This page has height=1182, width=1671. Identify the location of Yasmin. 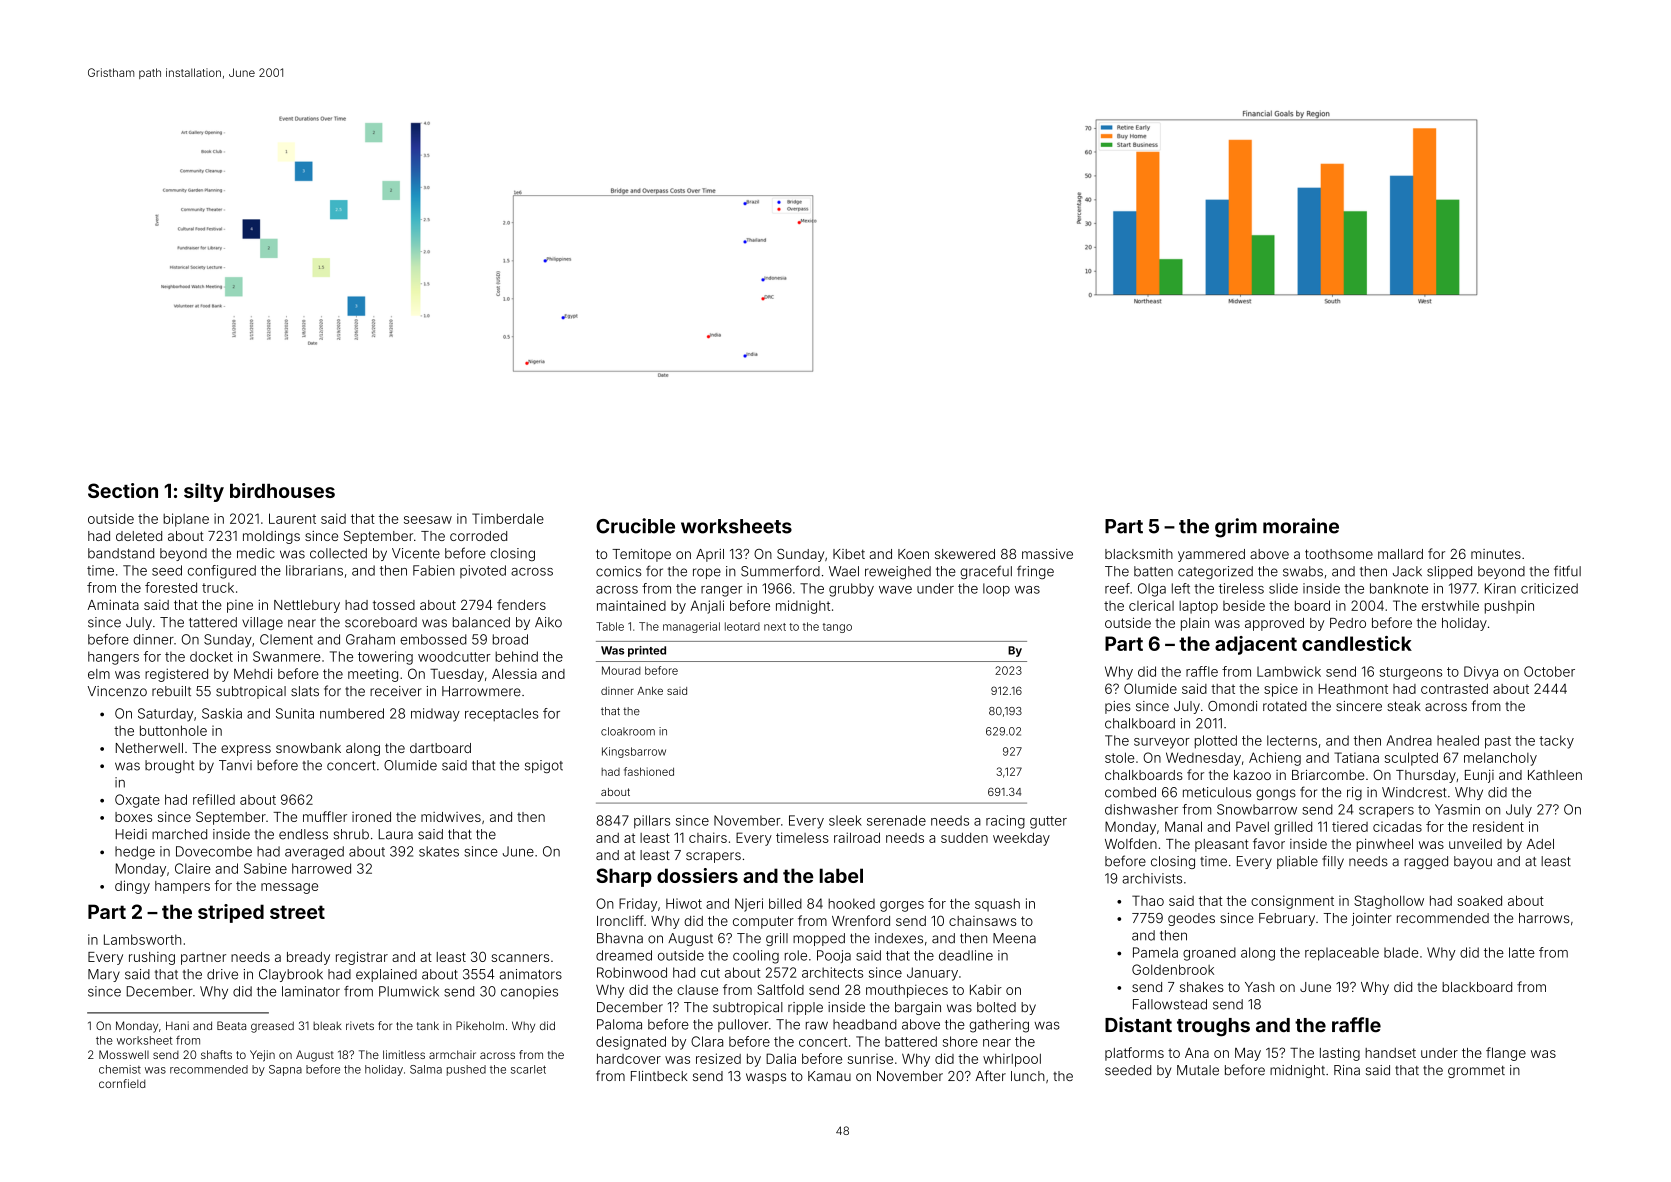
(1457, 809).
